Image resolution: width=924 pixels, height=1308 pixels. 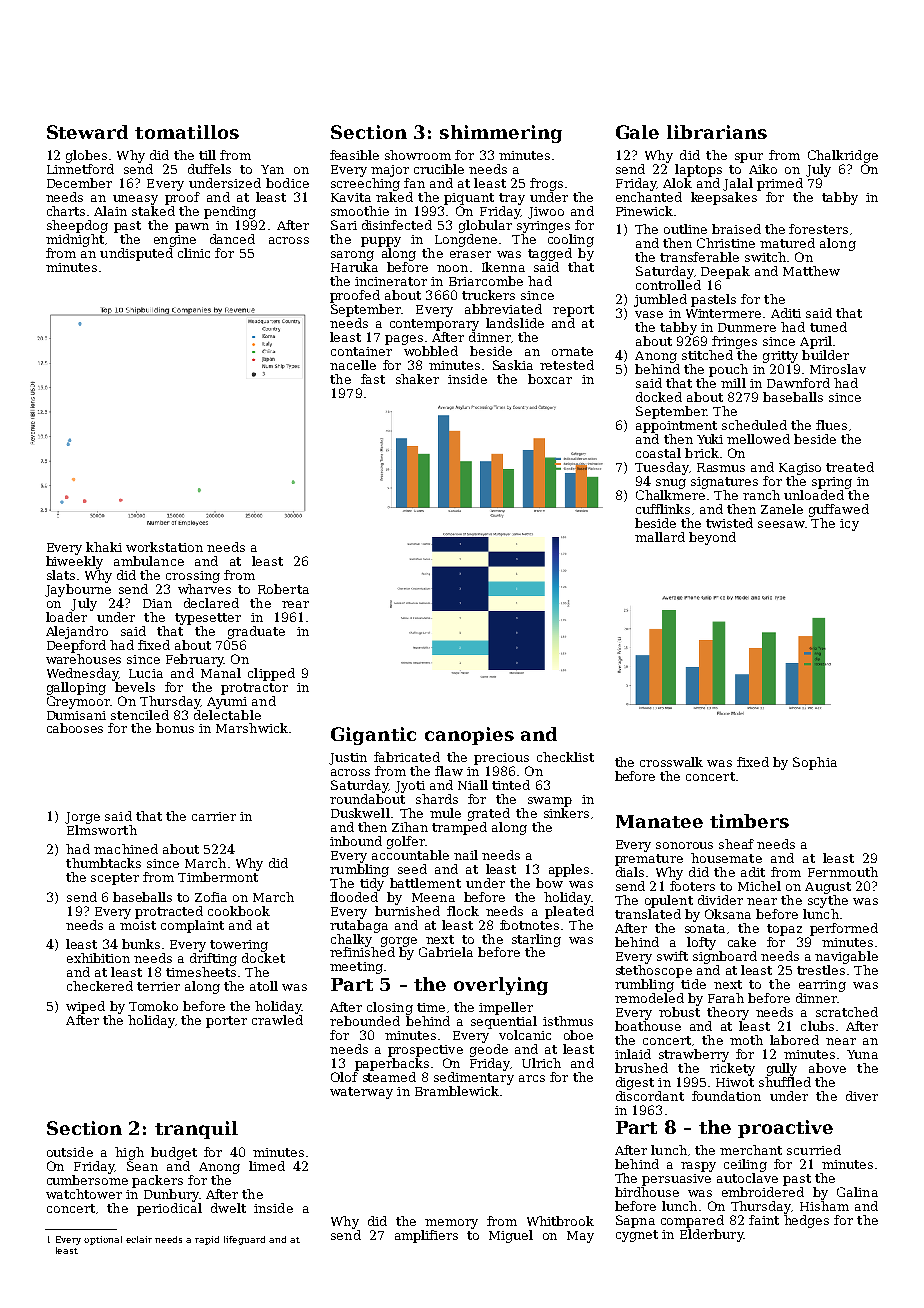 I want to click on workstation, so click(x=164, y=547).
